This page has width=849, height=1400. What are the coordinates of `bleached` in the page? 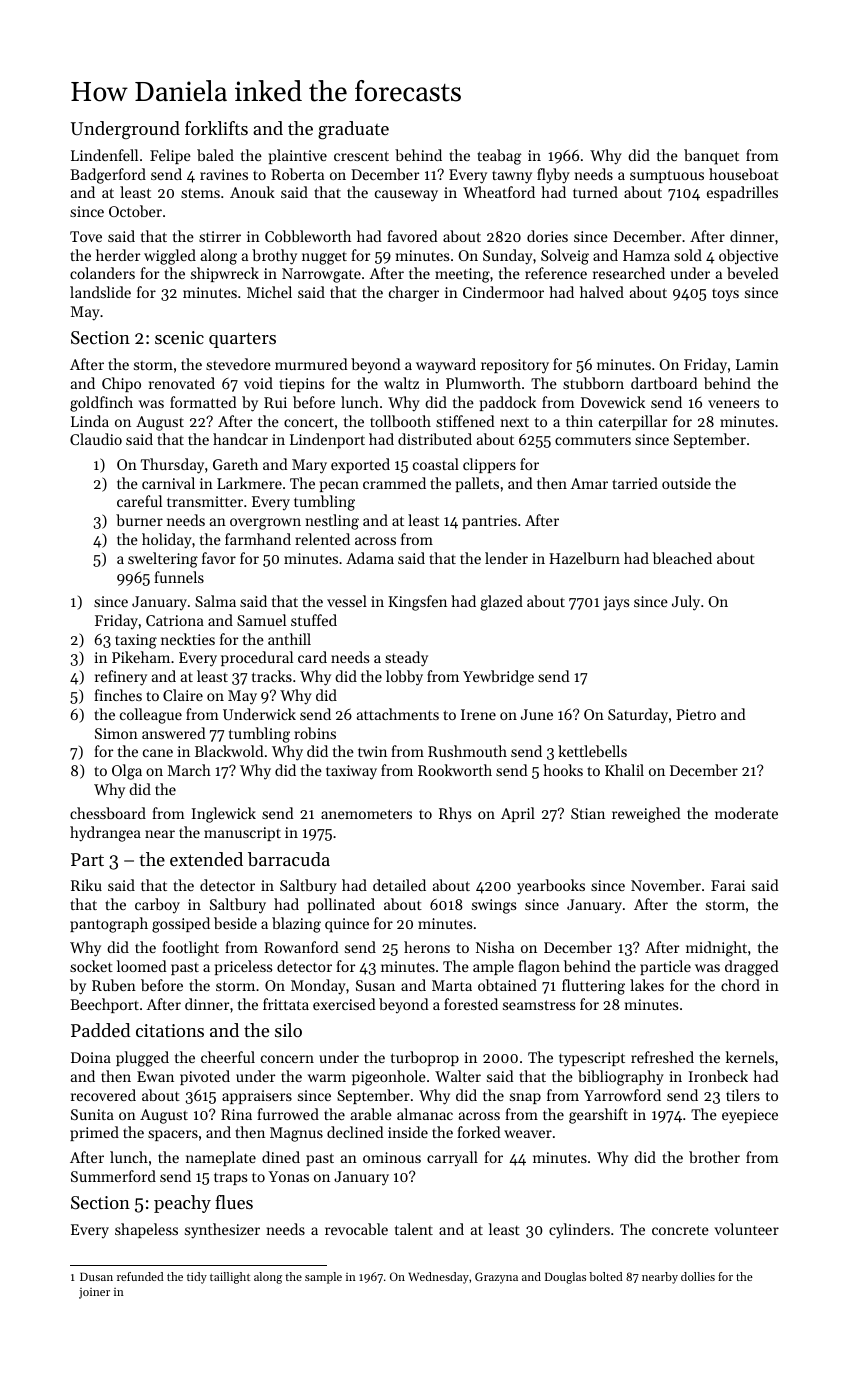 It's located at (682, 558).
